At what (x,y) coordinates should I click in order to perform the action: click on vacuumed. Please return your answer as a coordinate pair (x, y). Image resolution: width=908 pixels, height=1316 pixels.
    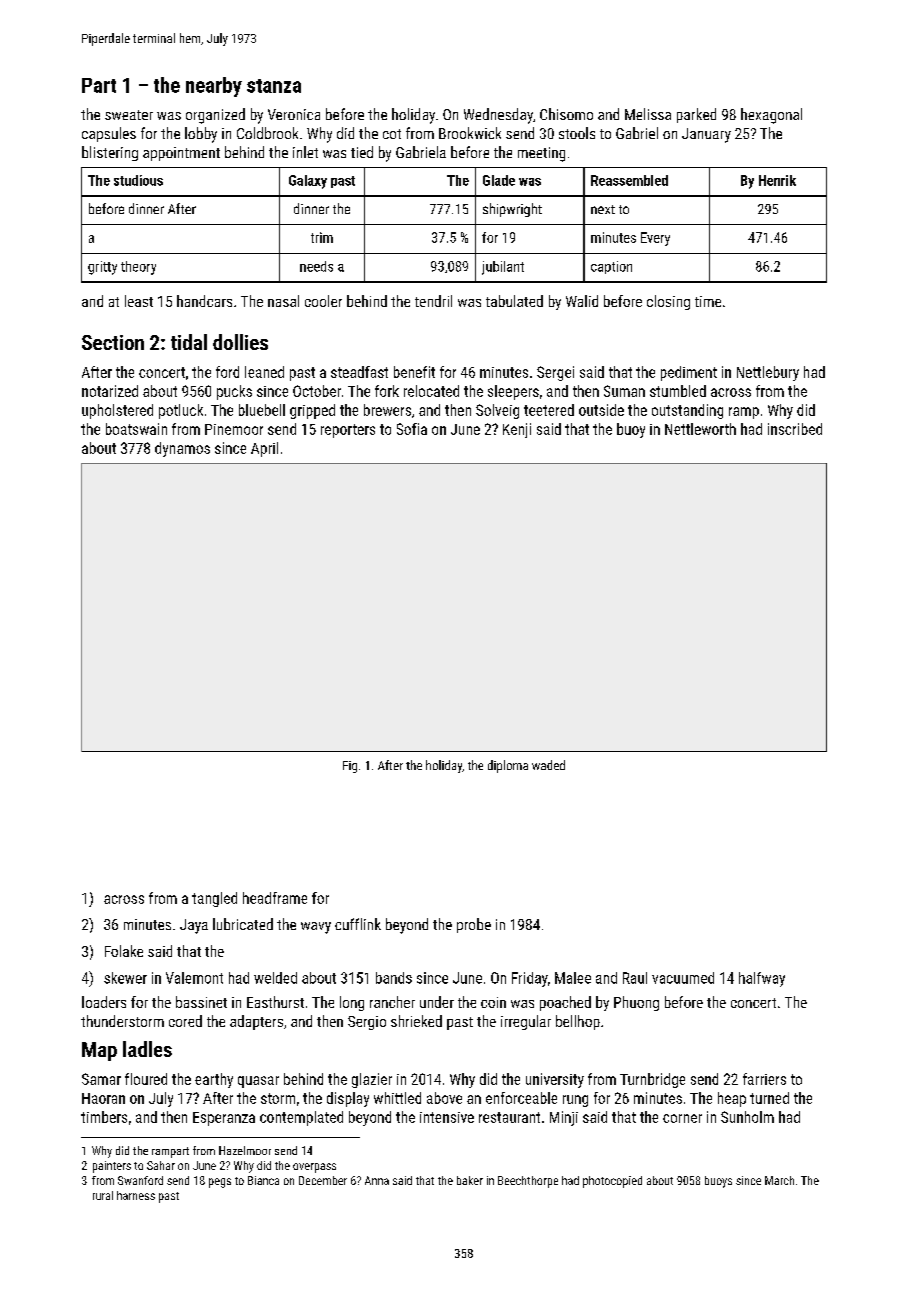
    Looking at the image, I should click on (683, 978).
